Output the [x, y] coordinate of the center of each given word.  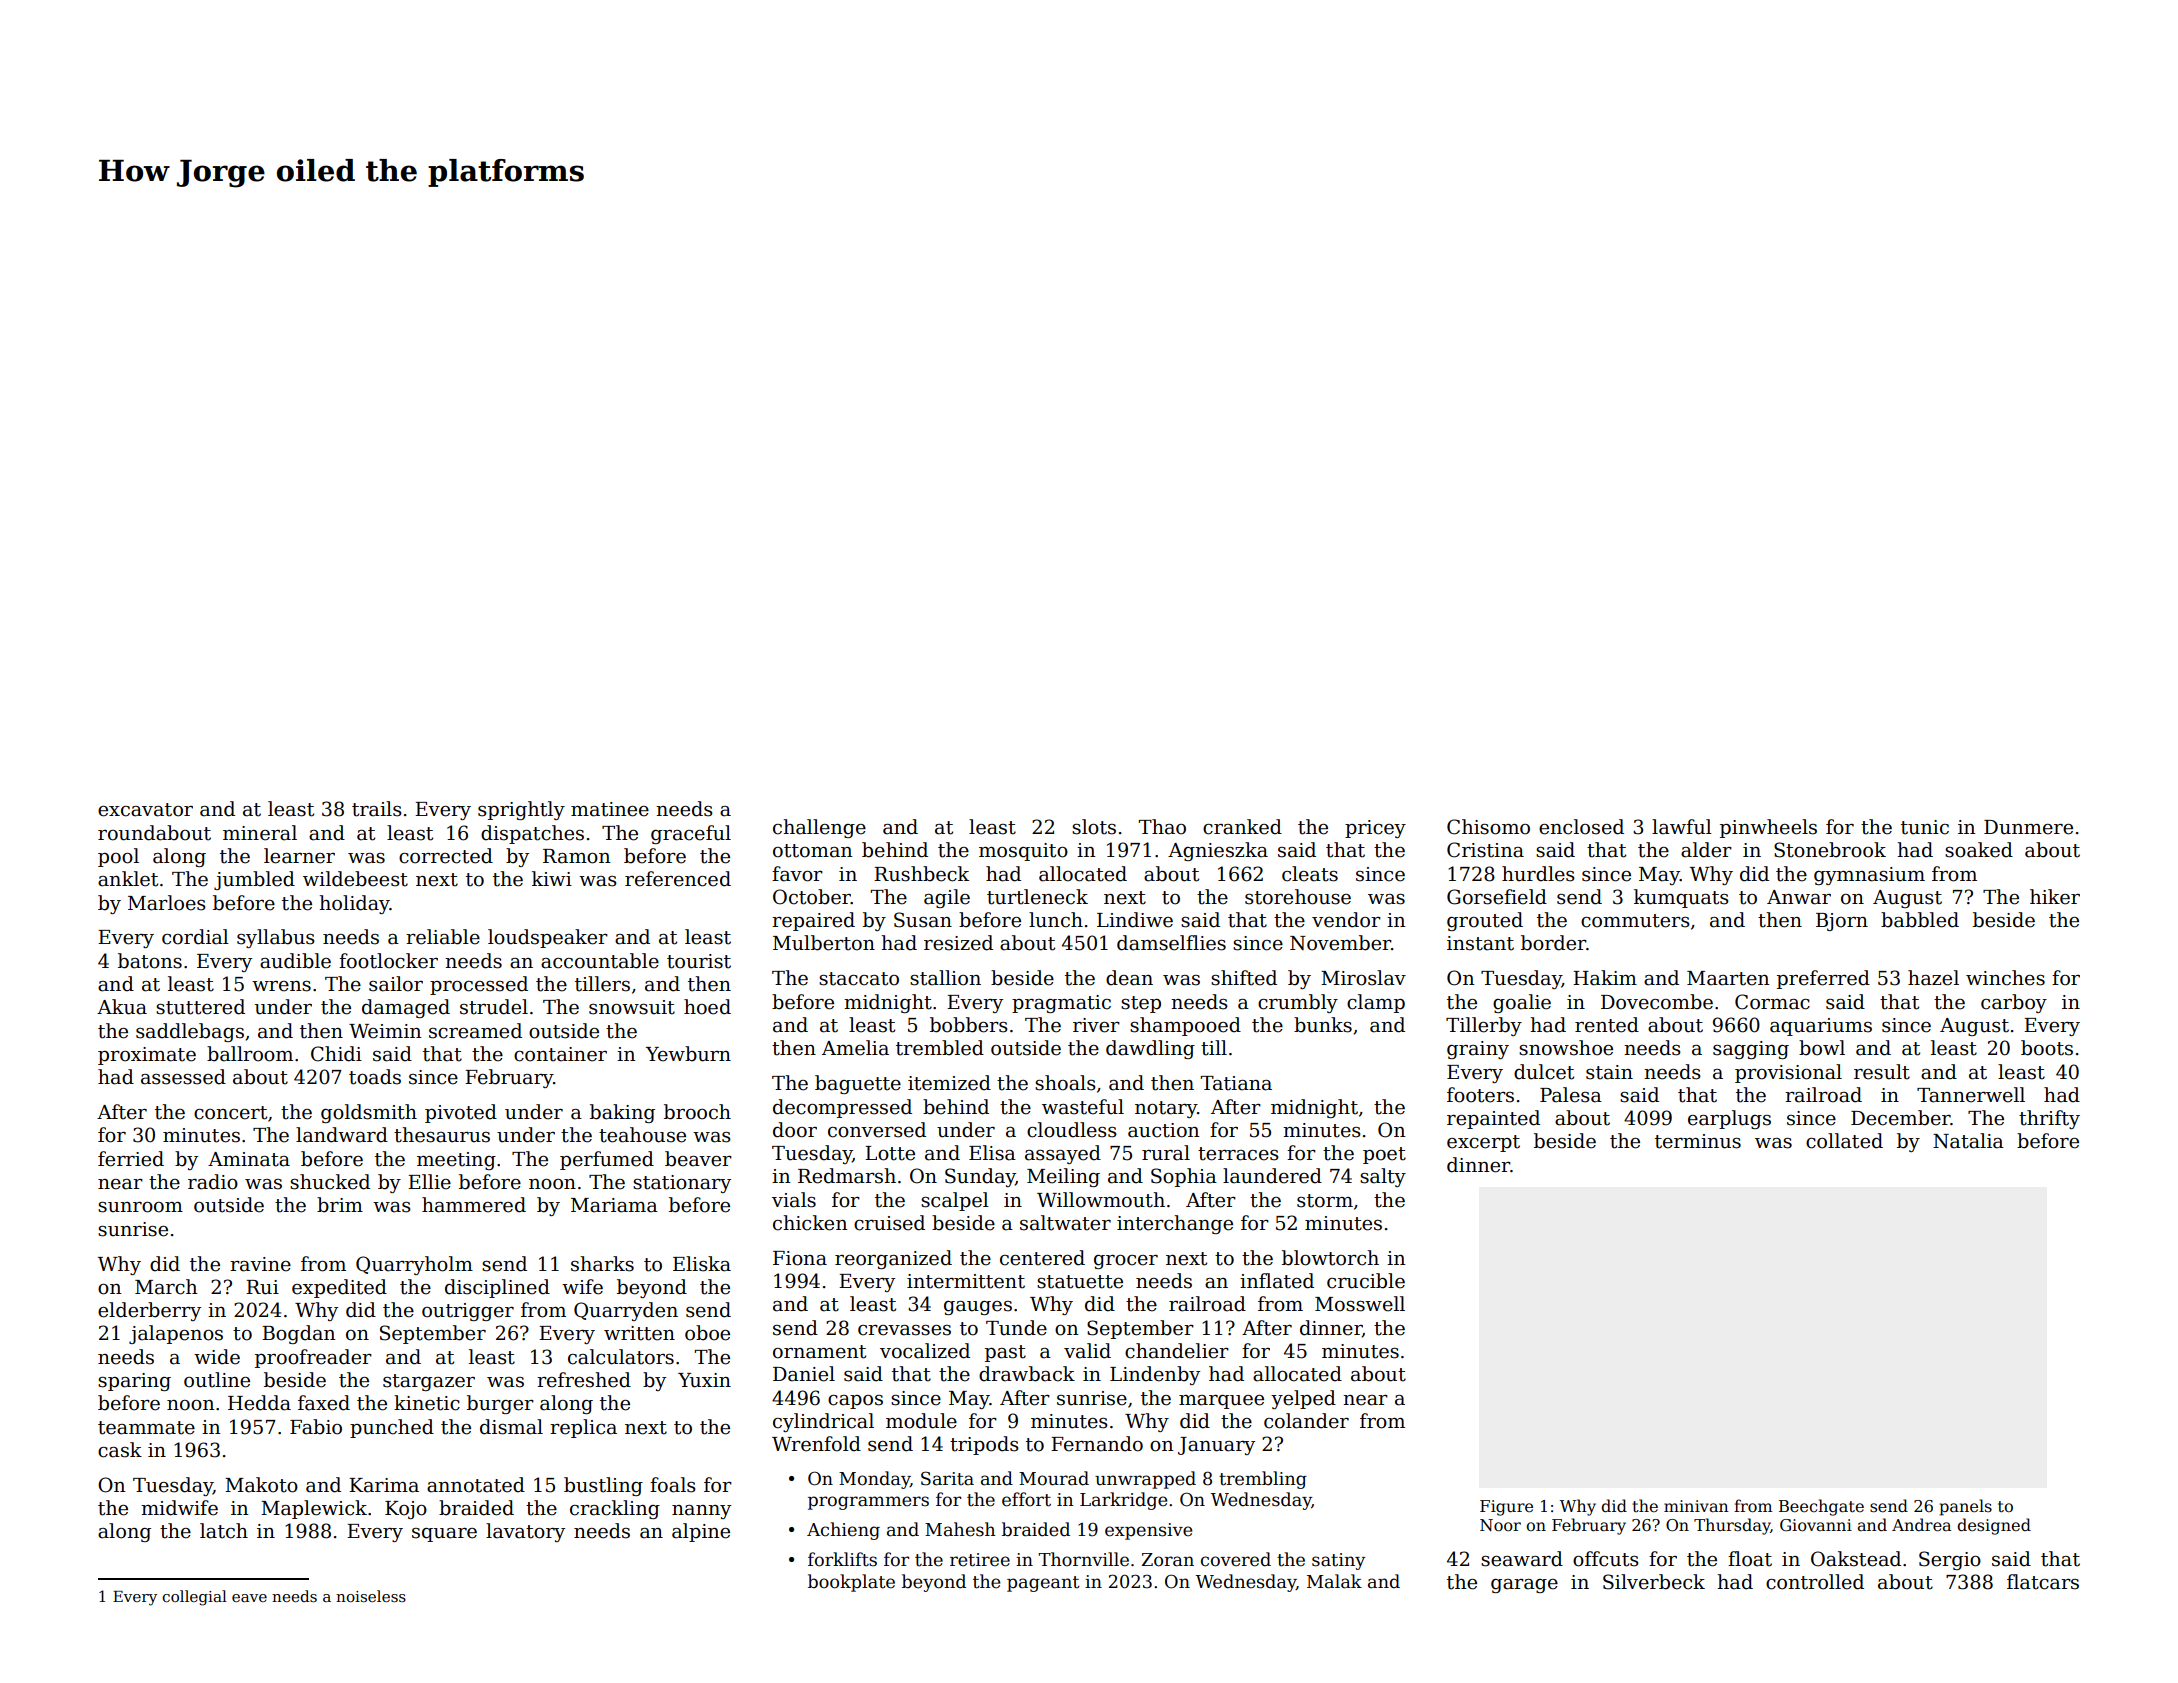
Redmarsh [847, 1176]
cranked [1242, 827]
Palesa [1571, 1095]
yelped [1303, 1399]
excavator [145, 810]
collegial [194, 1598]
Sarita [947, 1478]
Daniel [804, 1374]
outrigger [468, 1312]
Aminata [249, 1159]
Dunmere [2028, 827]
